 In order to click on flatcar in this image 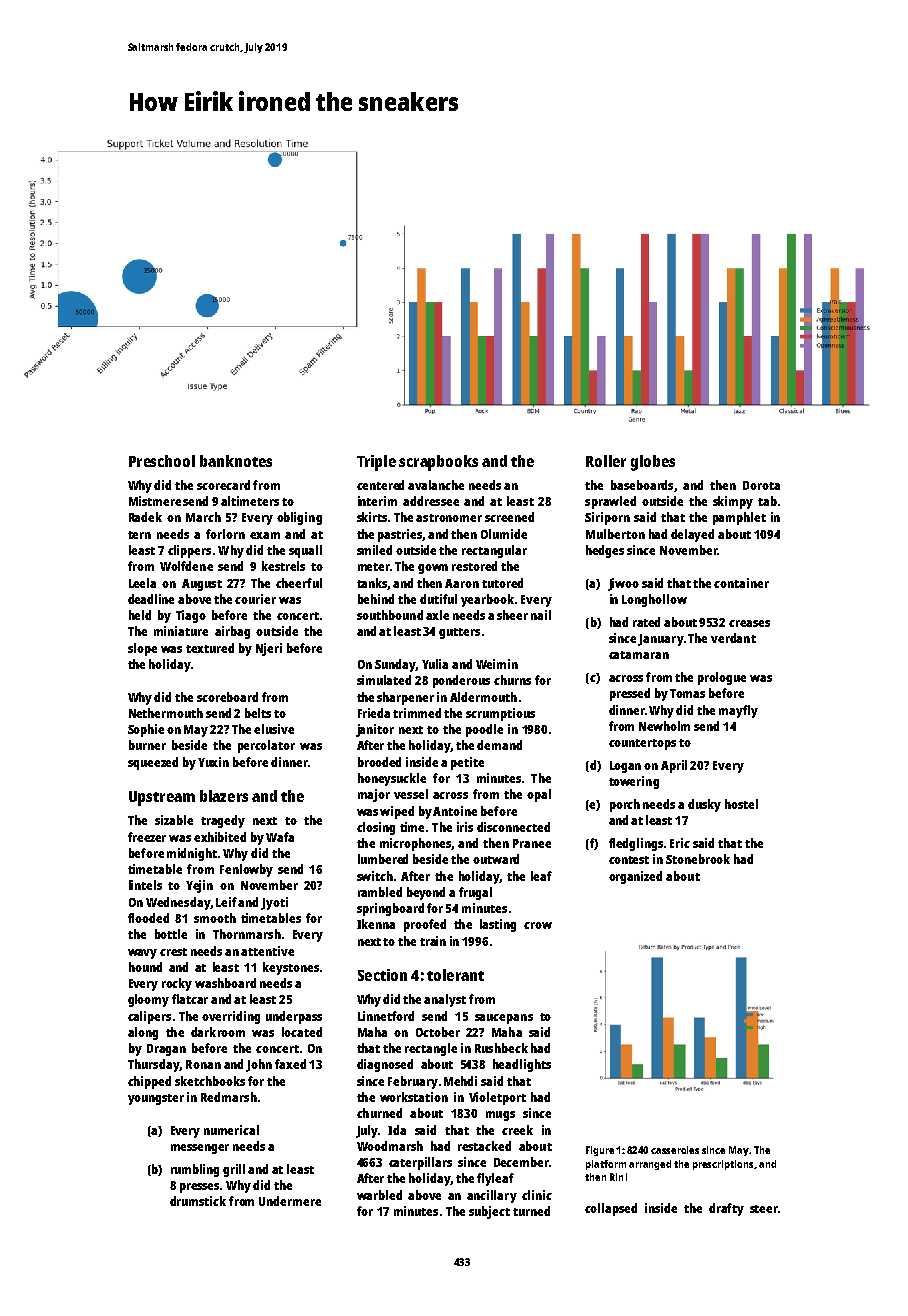, I will do `click(190, 999)`.
